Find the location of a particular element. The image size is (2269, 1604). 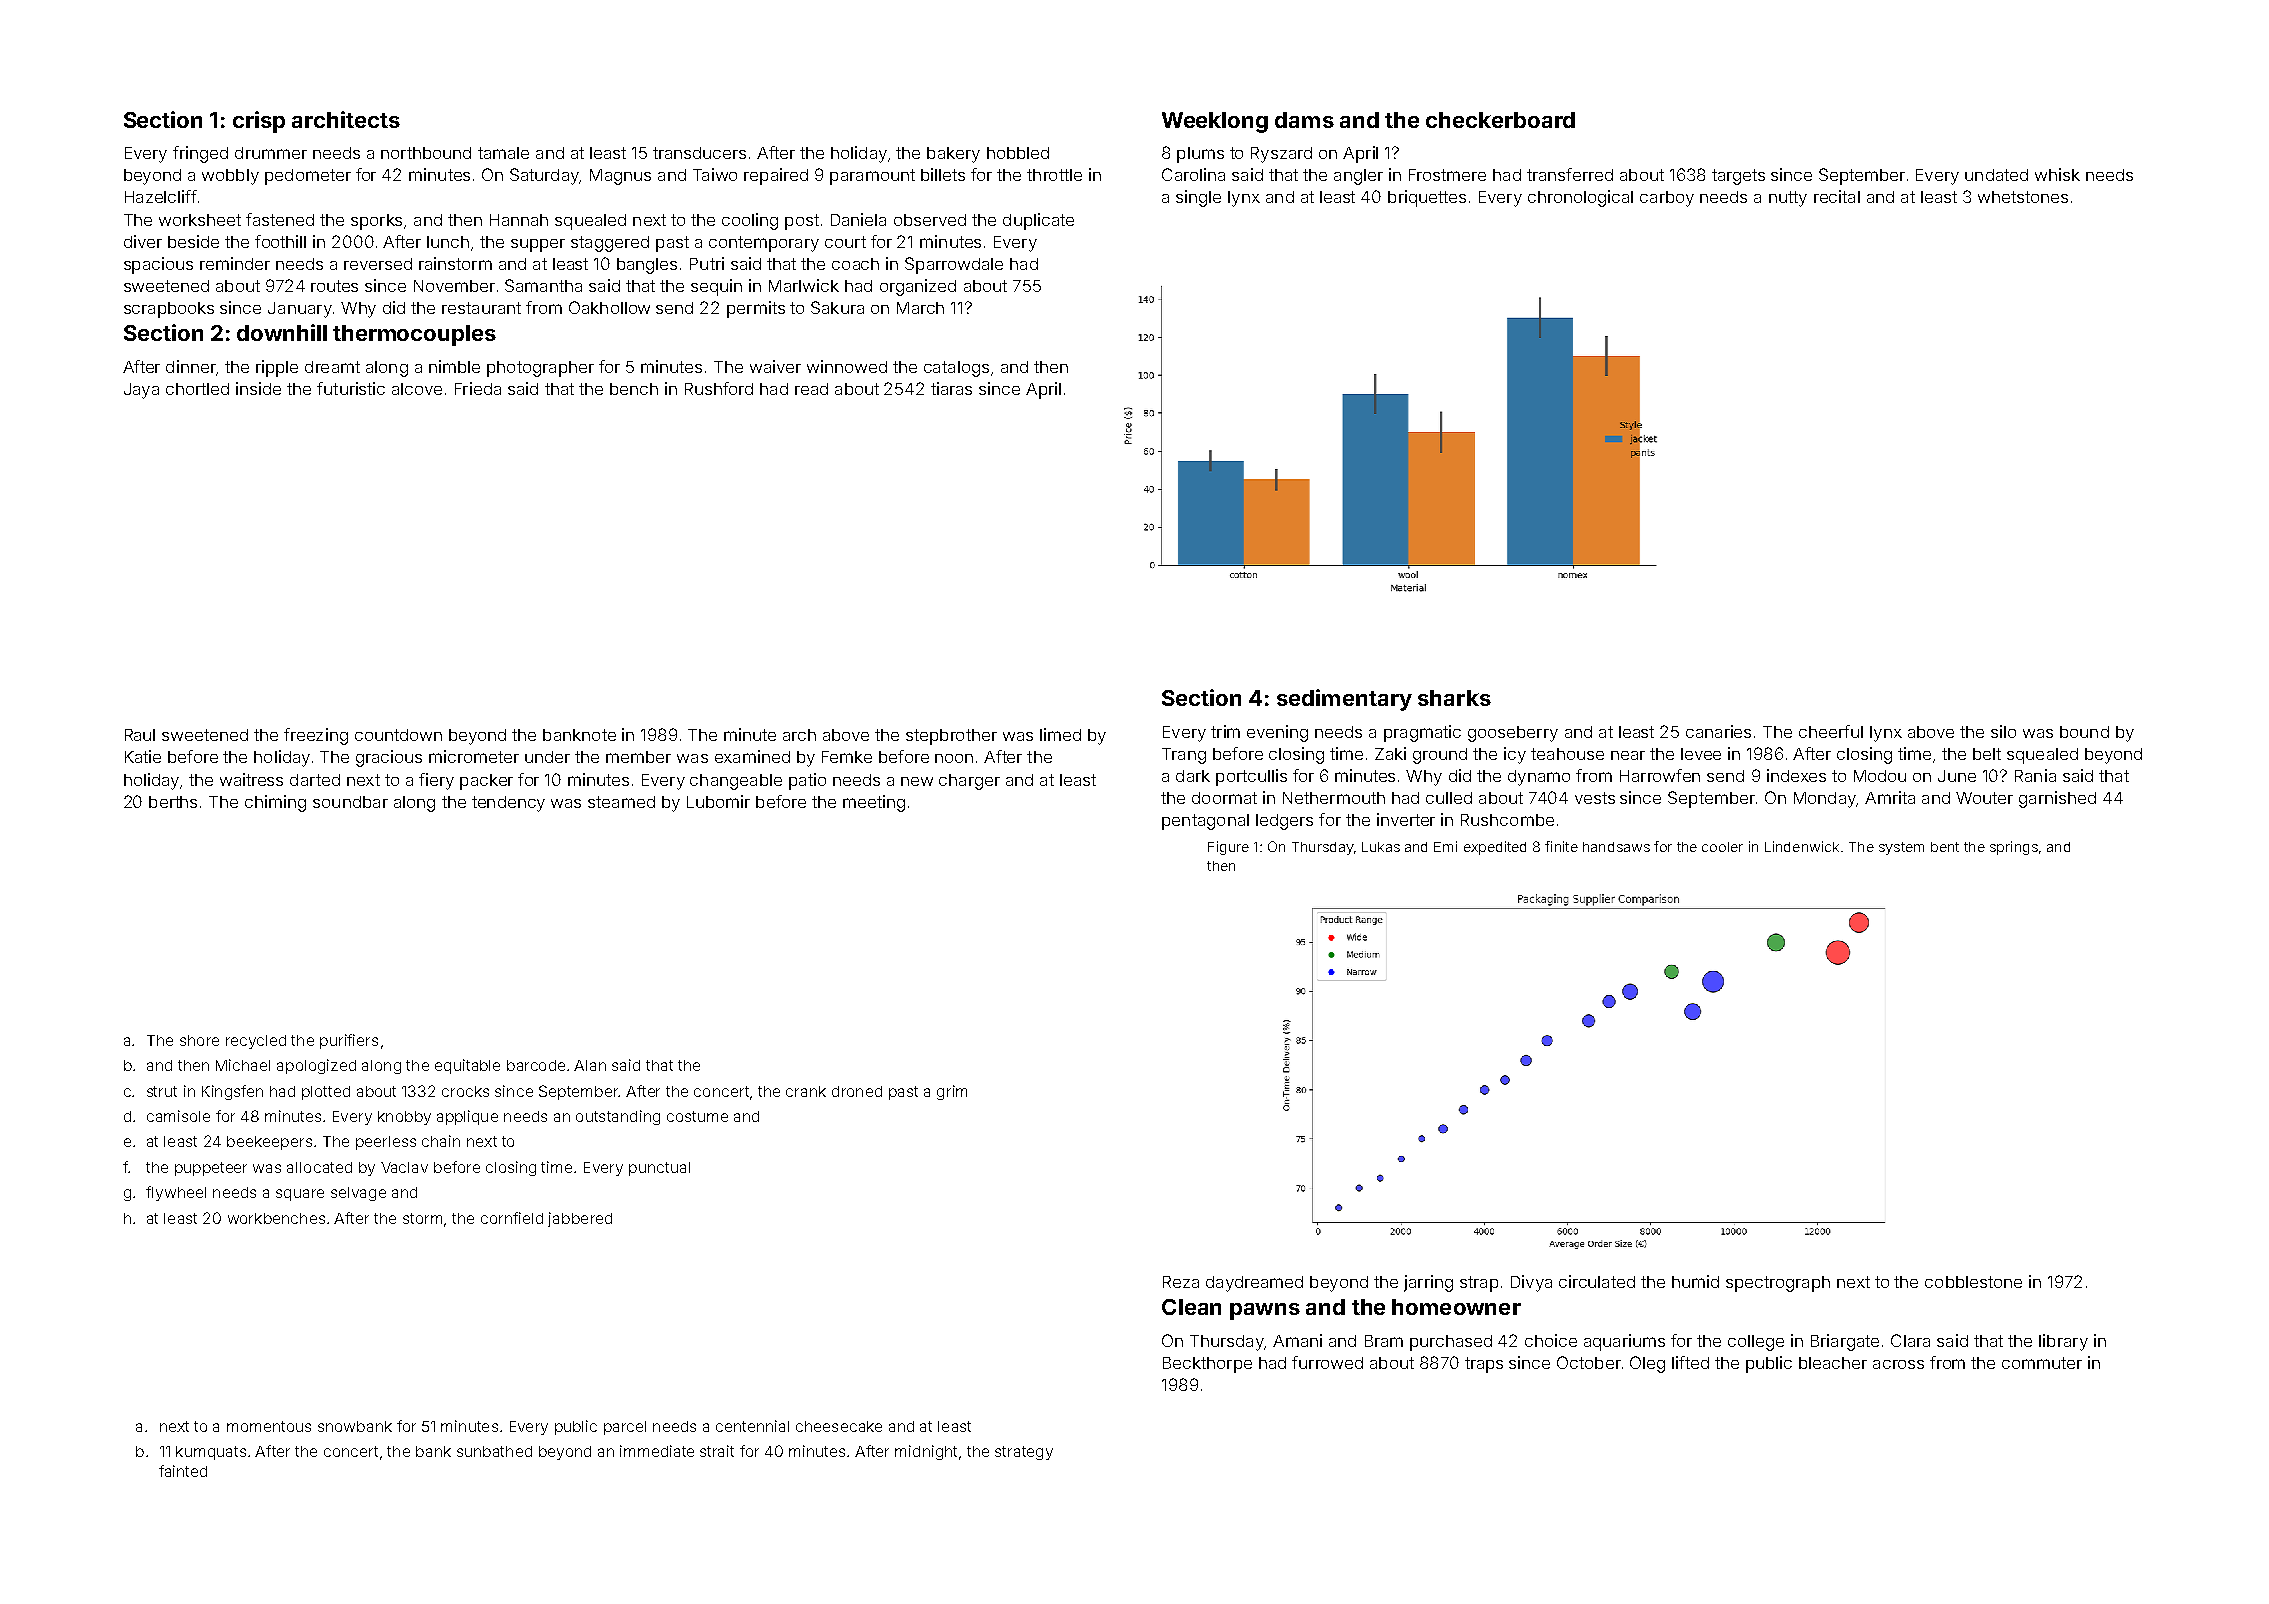

strategy is located at coordinates (1024, 1453).
